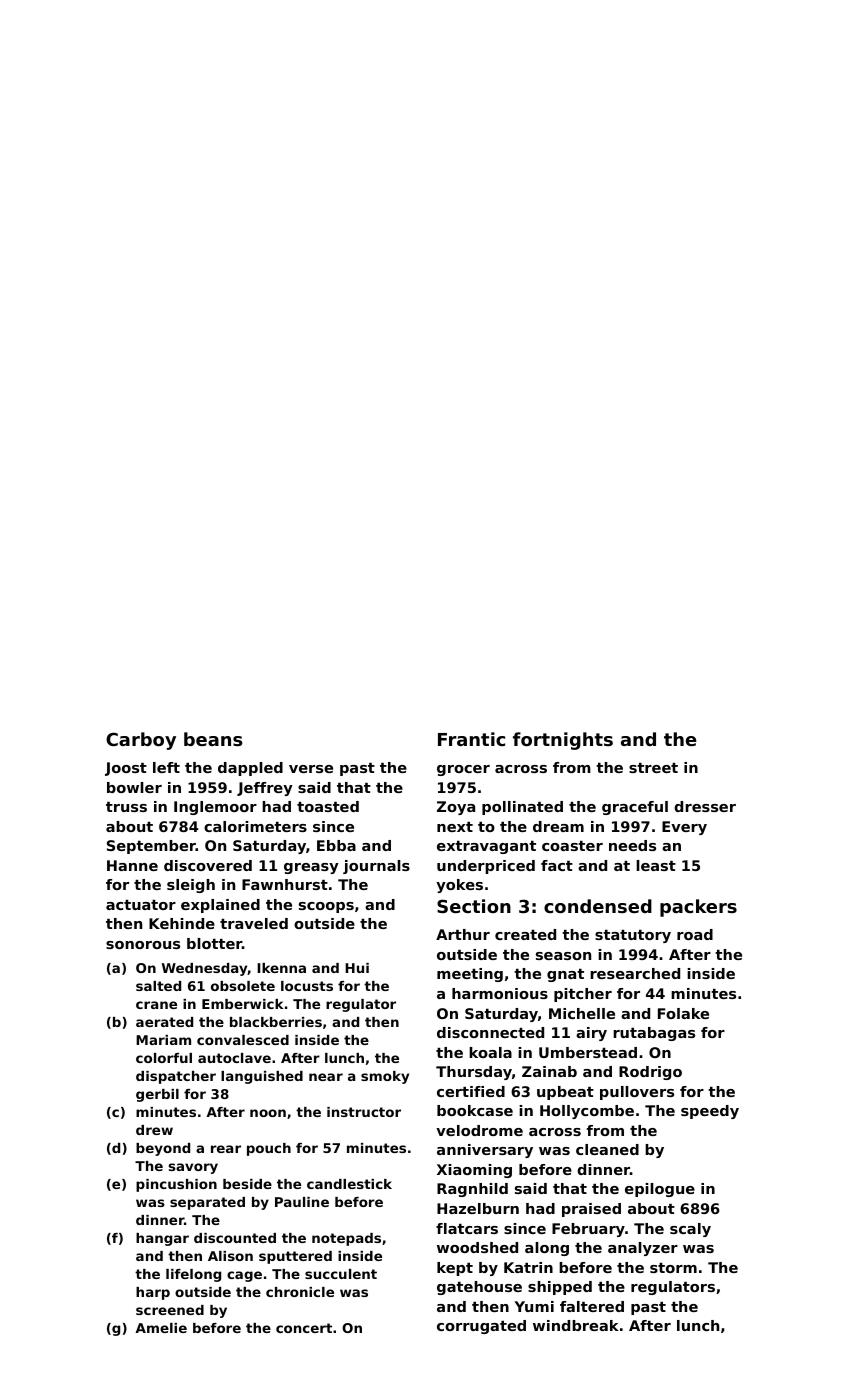 The width and height of the screenshot is (849, 1400). I want to click on beans, so click(213, 739).
